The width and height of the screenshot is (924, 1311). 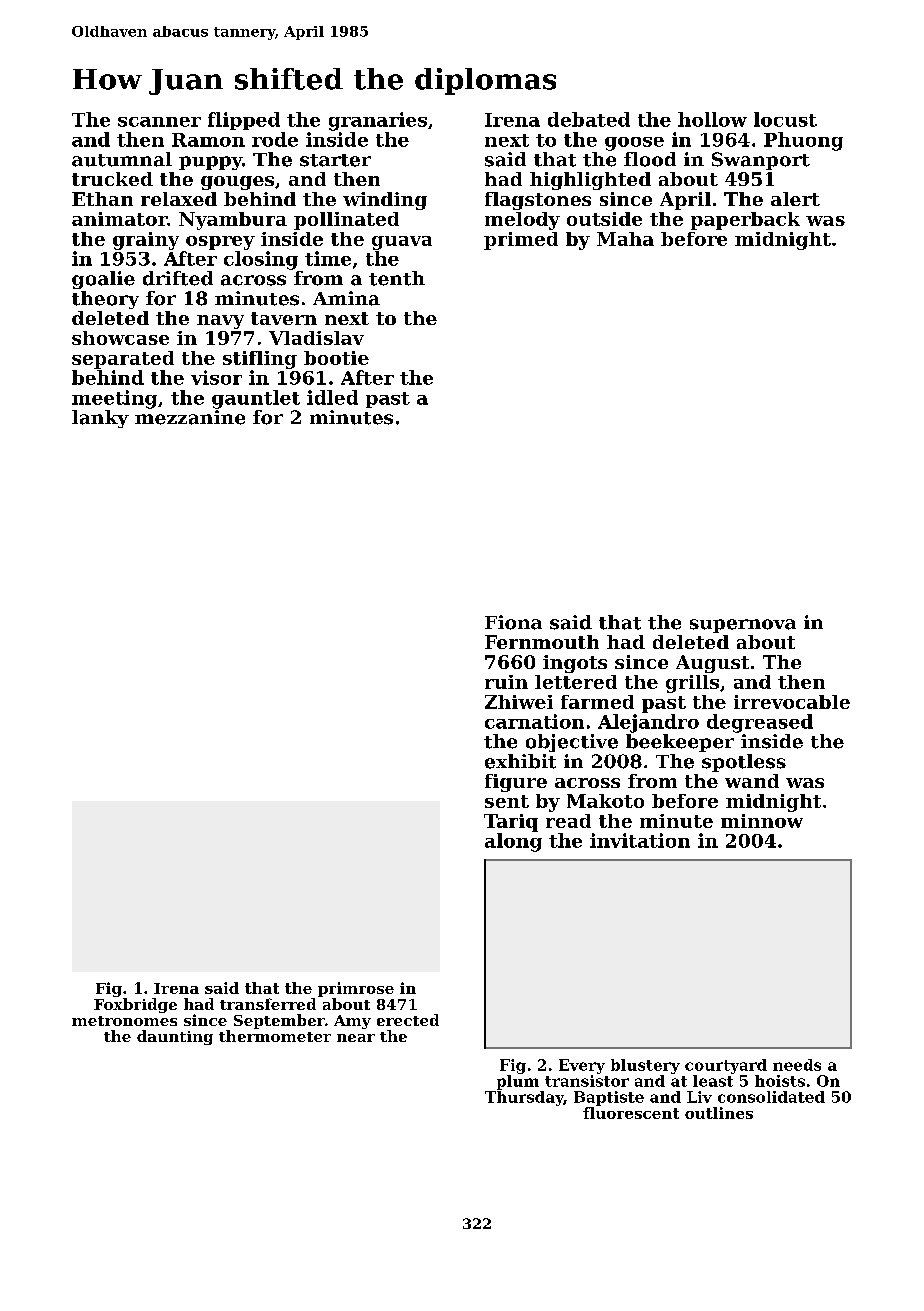 What do you see at coordinates (175, 1037) in the screenshot?
I see `daunting` at bounding box center [175, 1037].
